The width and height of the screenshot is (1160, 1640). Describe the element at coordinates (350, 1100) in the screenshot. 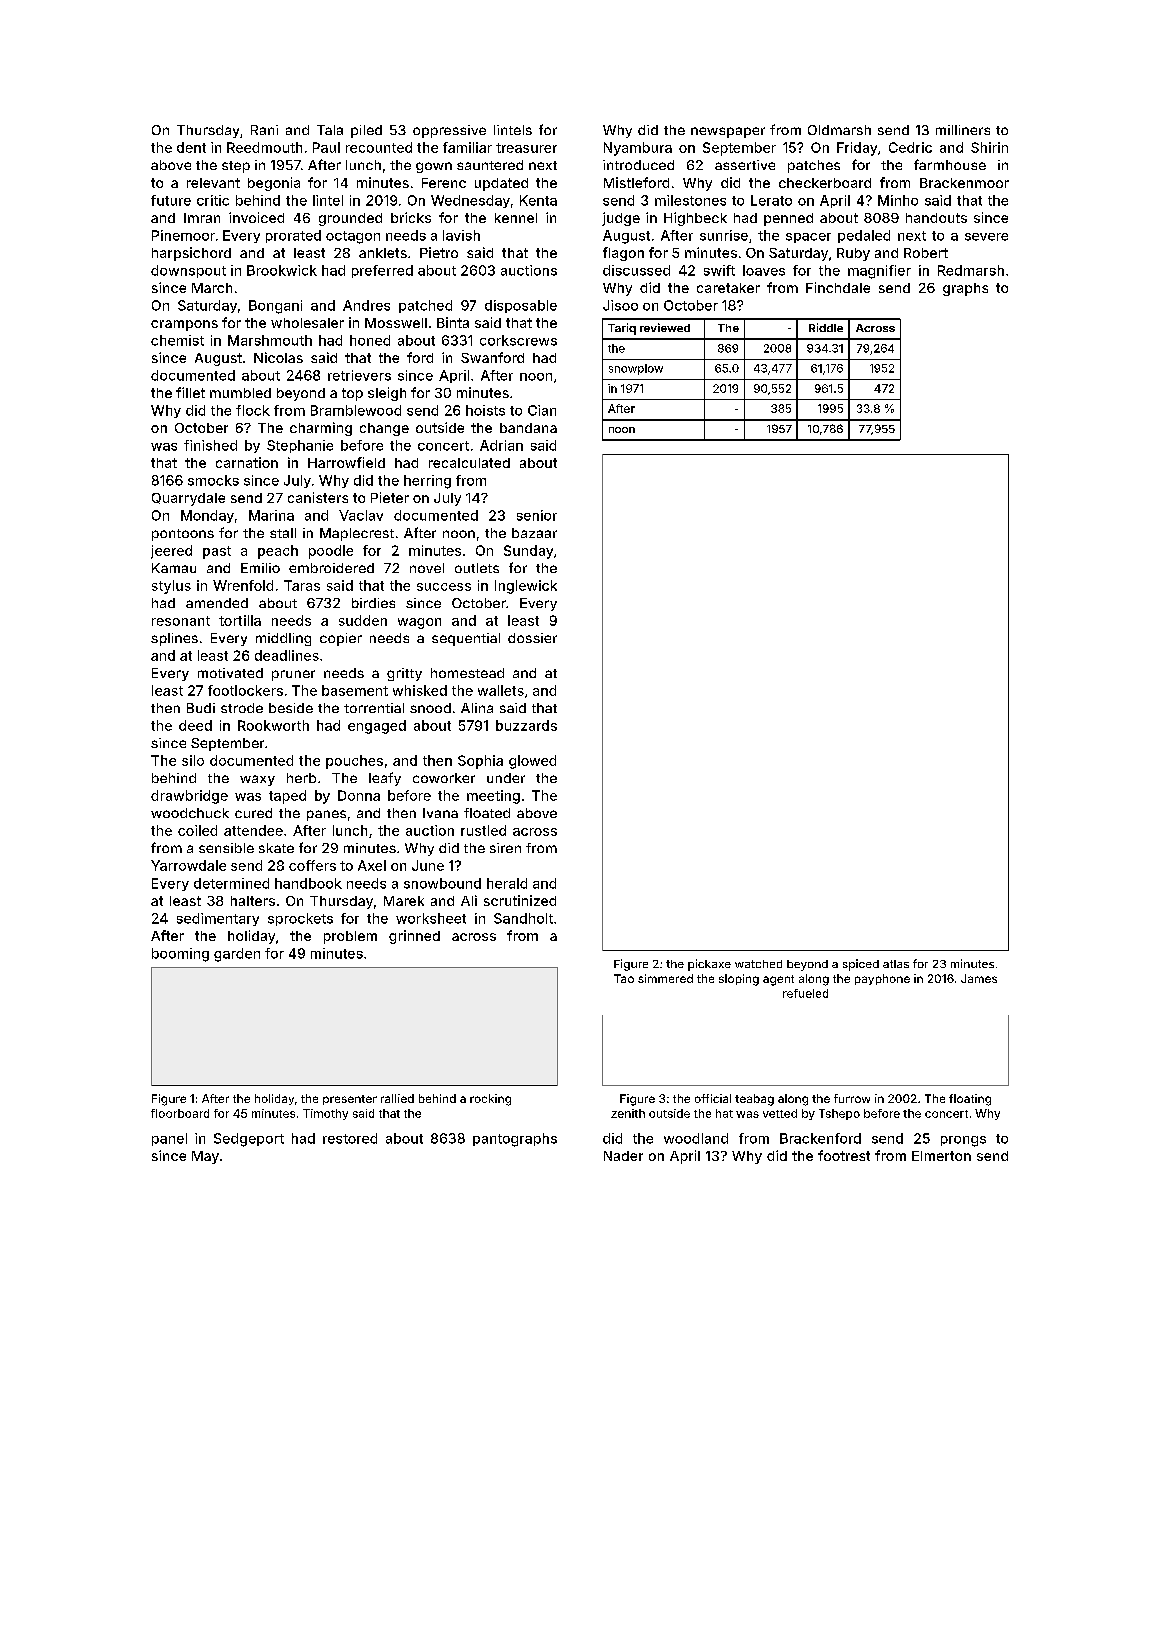

I see `presenter` at that location.
